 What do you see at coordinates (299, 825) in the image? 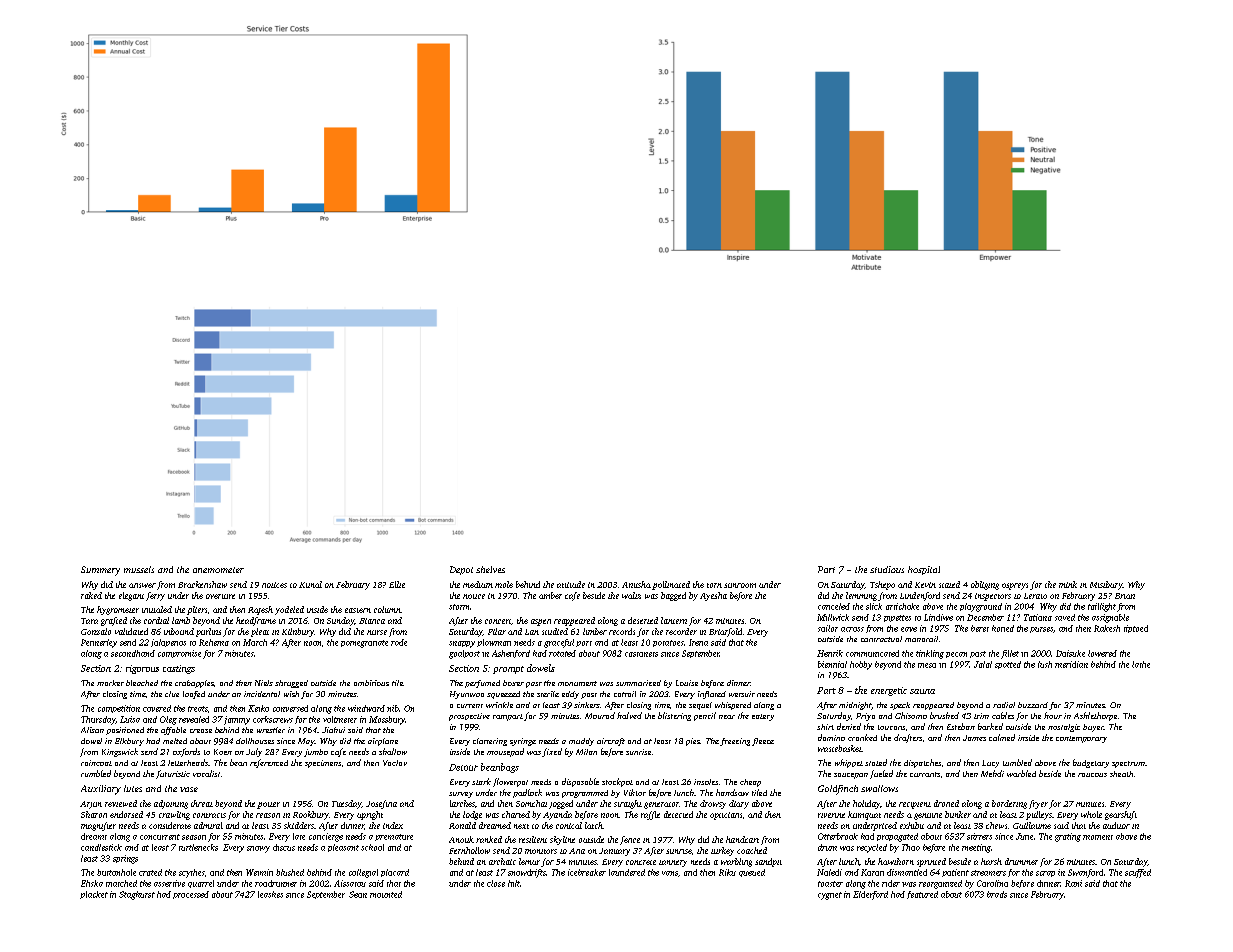
I see `skidders` at bounding box center [299, 825].
